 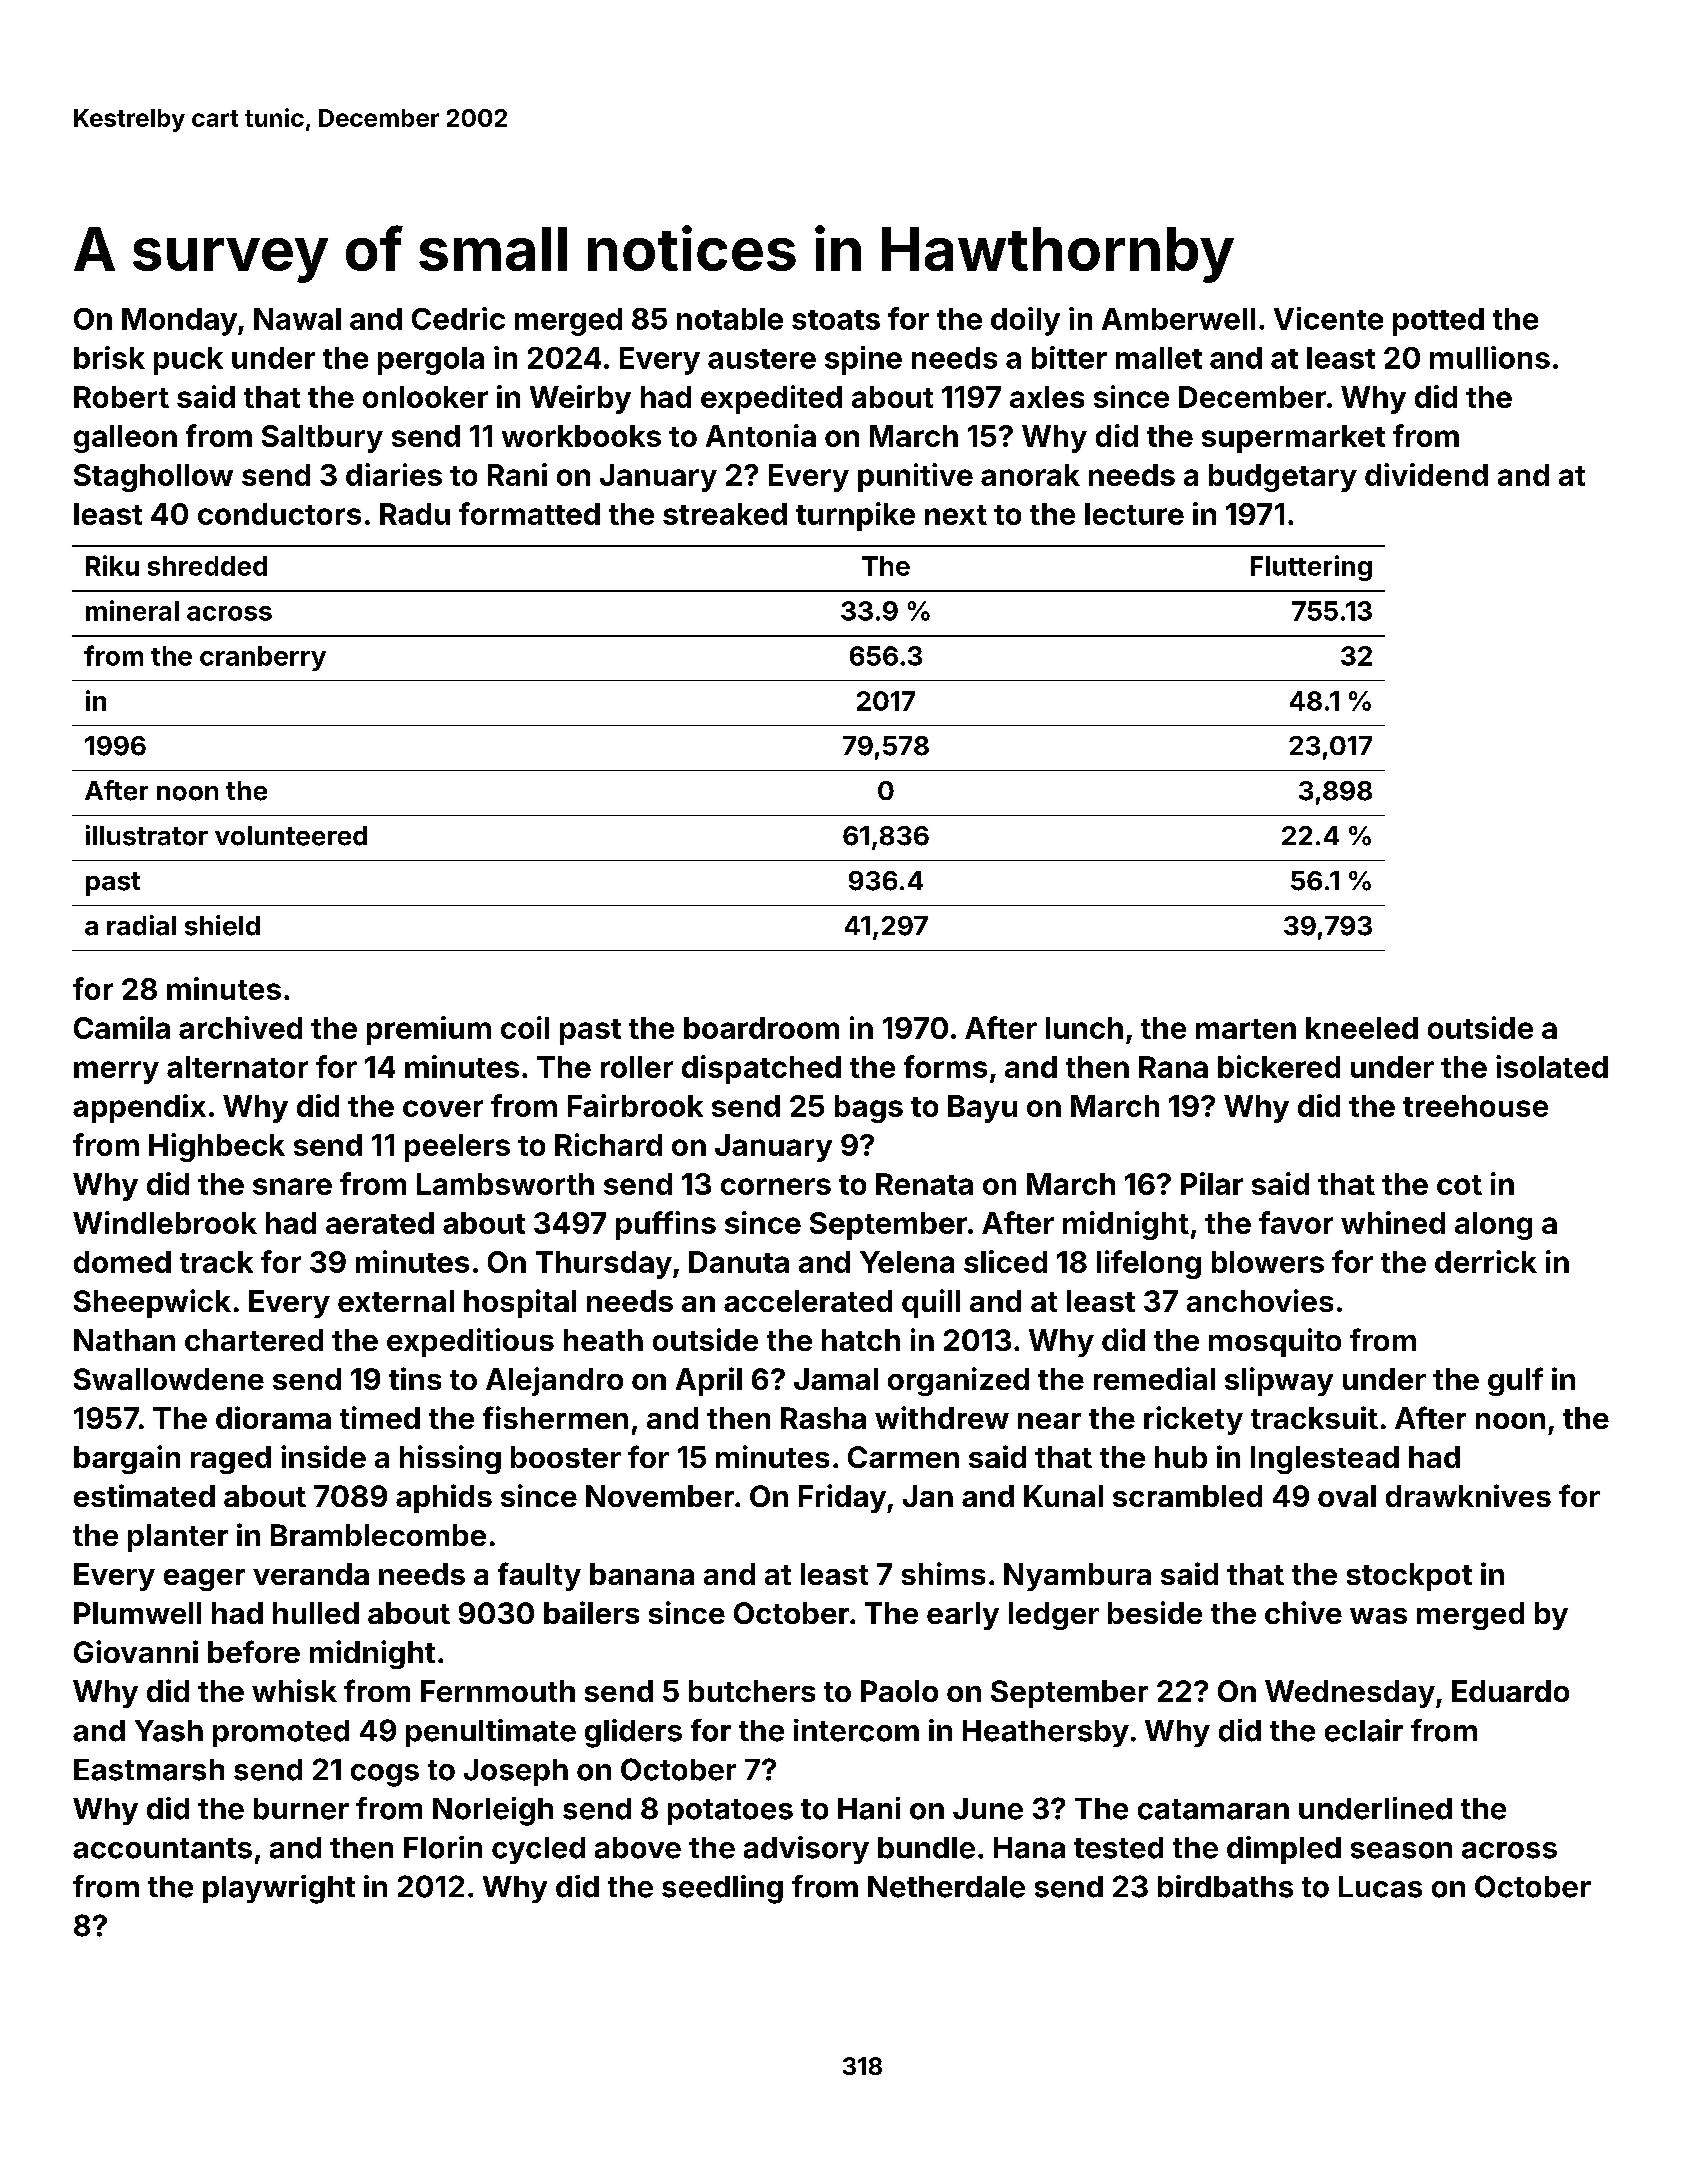 I want to click on November, so click(x=660, y=1496).
